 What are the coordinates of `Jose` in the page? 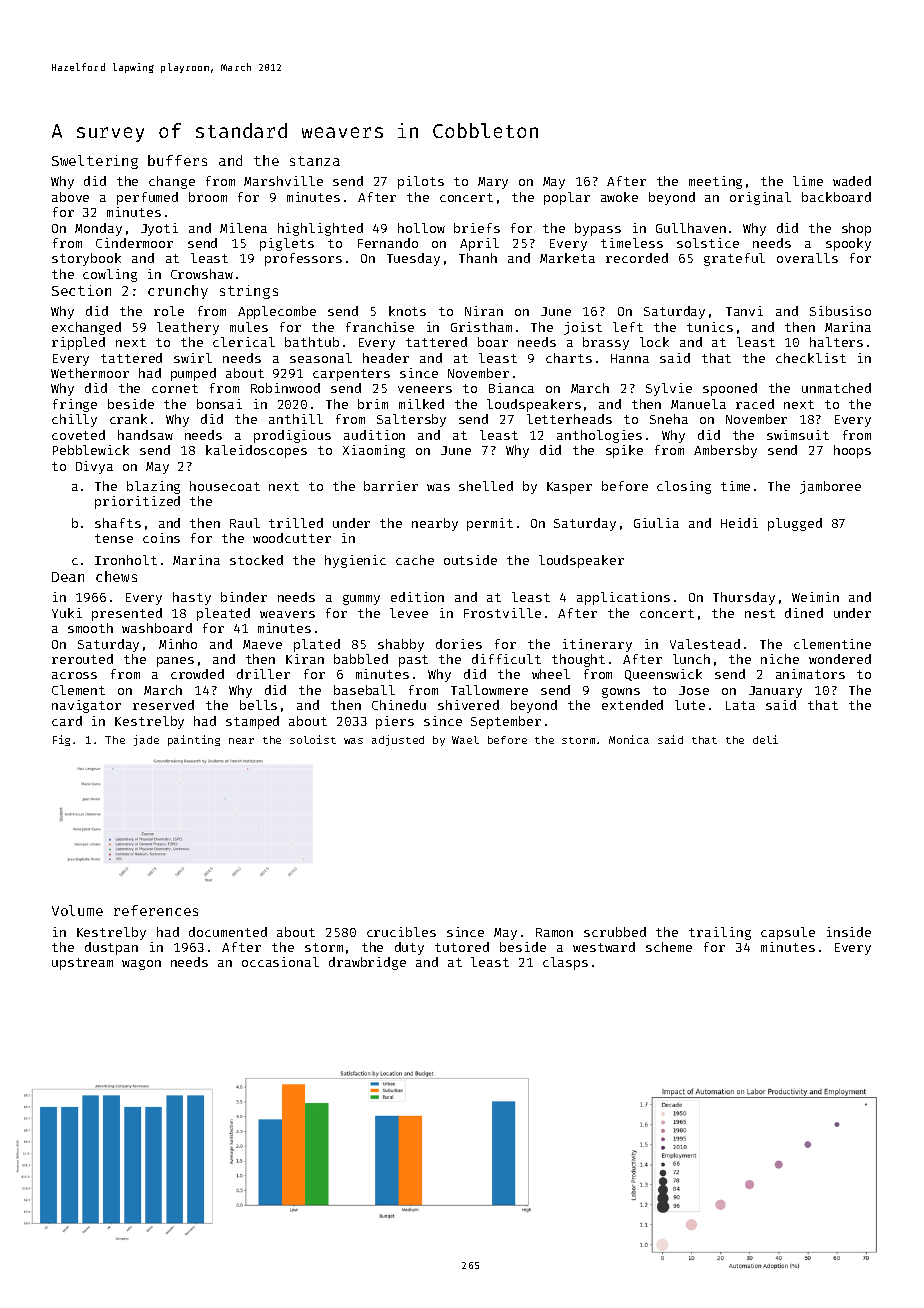 It's located at (694, 690).
